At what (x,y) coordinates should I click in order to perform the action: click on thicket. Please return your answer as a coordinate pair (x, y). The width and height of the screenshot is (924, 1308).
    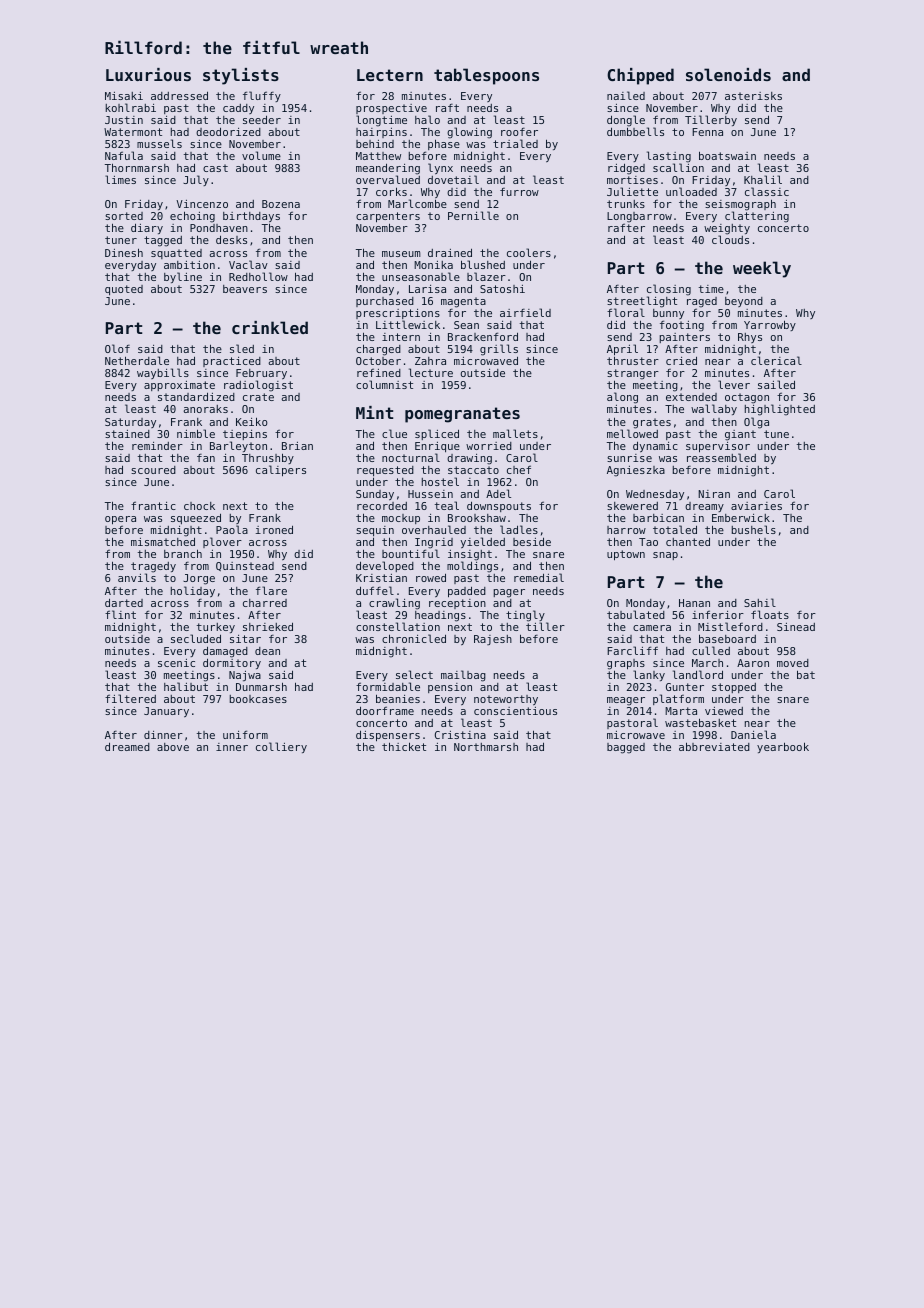
    Looking at the image, I should click on (404, 747).
